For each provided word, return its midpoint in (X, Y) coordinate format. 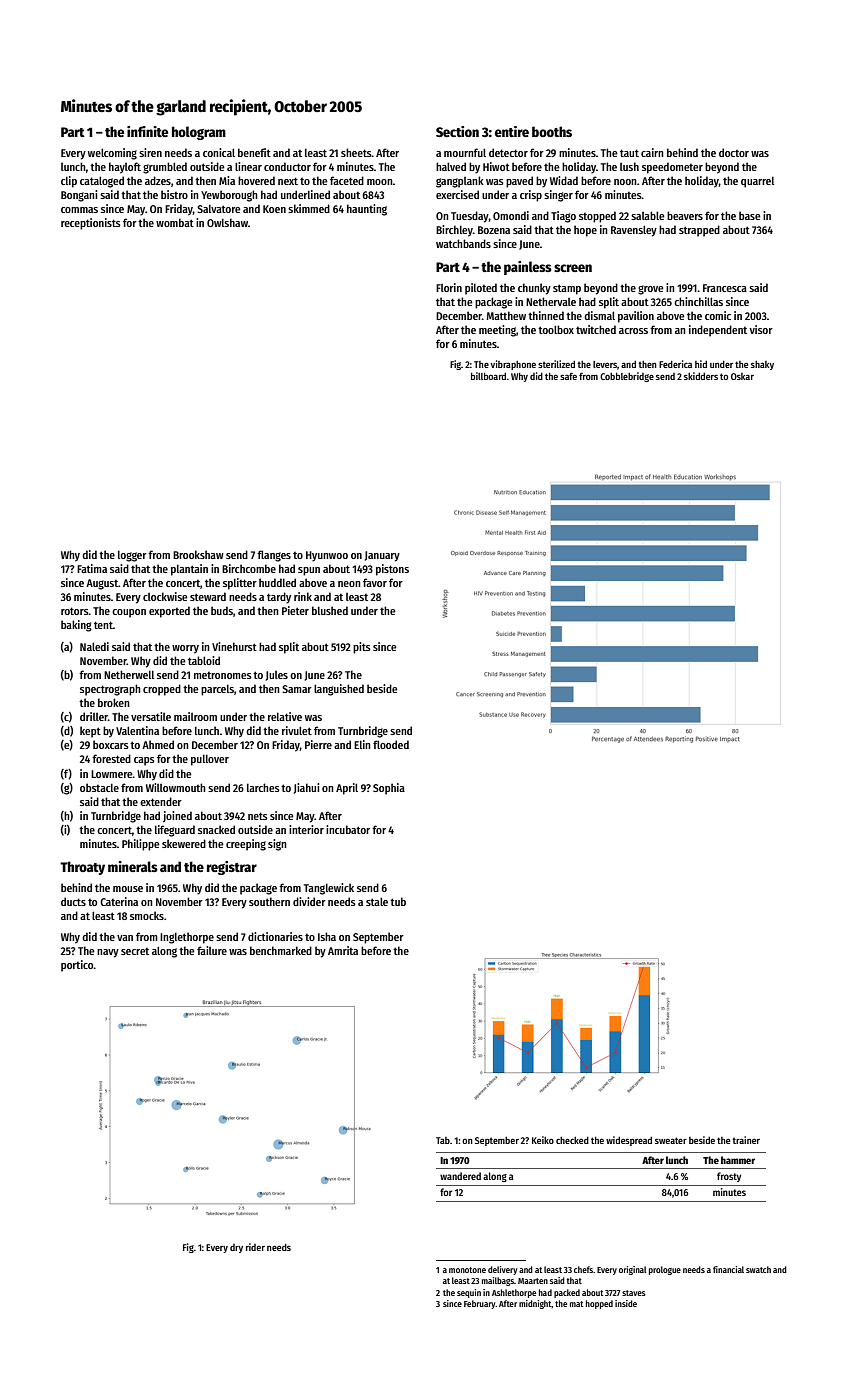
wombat (175, 222)
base (750, 215)
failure (212, 950)
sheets (356, 152)
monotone (467, 1270)
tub (398, 901)
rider (255, 1247)
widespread (629, 1141)
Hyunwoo (327, 556)
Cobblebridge (627, 377)
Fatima (92, 568)
